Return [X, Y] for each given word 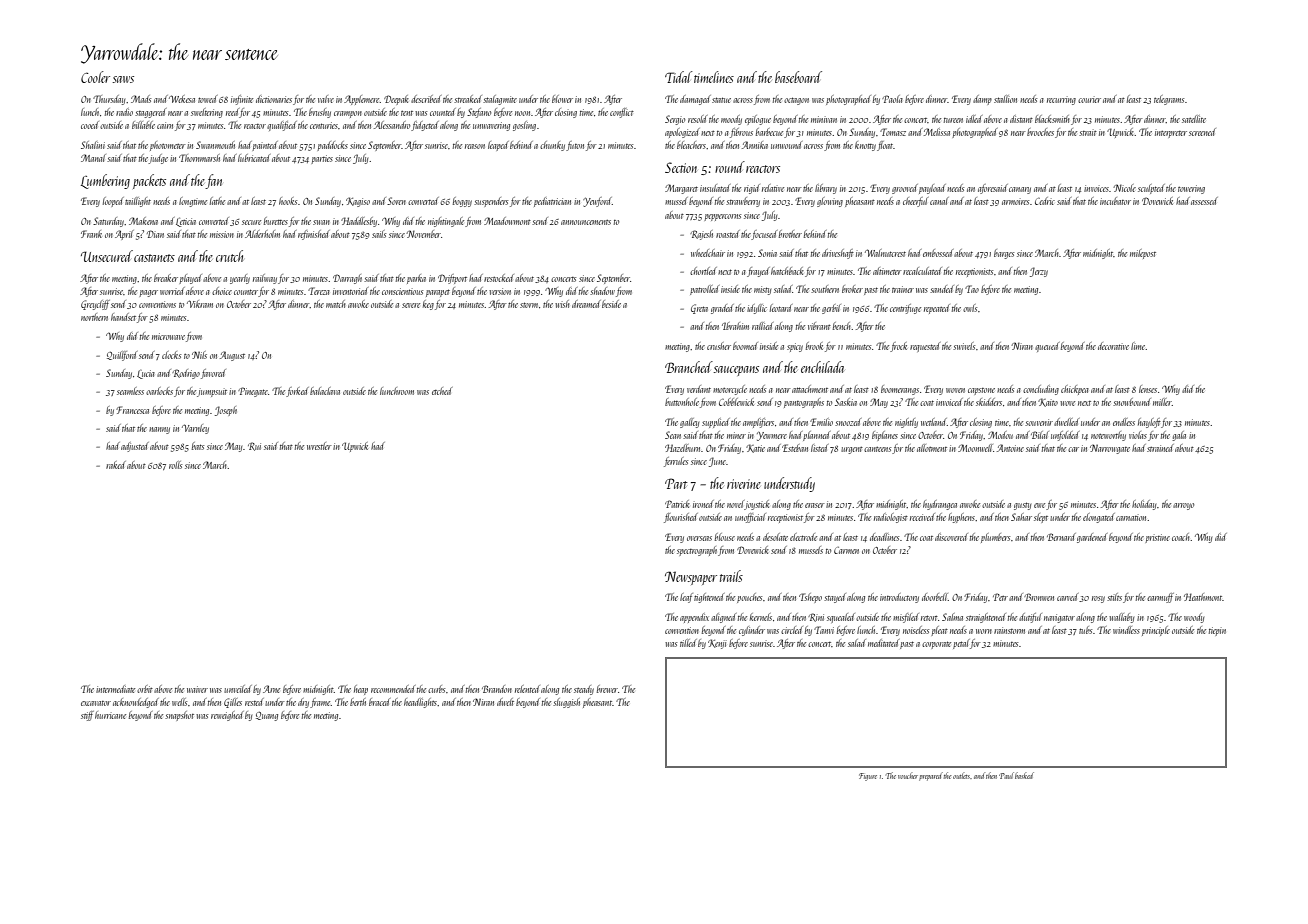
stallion [1005, 99]
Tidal [678, 77]
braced [379, 702]
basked [1024, 775]
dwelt [505, 702]
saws [123, 79]
